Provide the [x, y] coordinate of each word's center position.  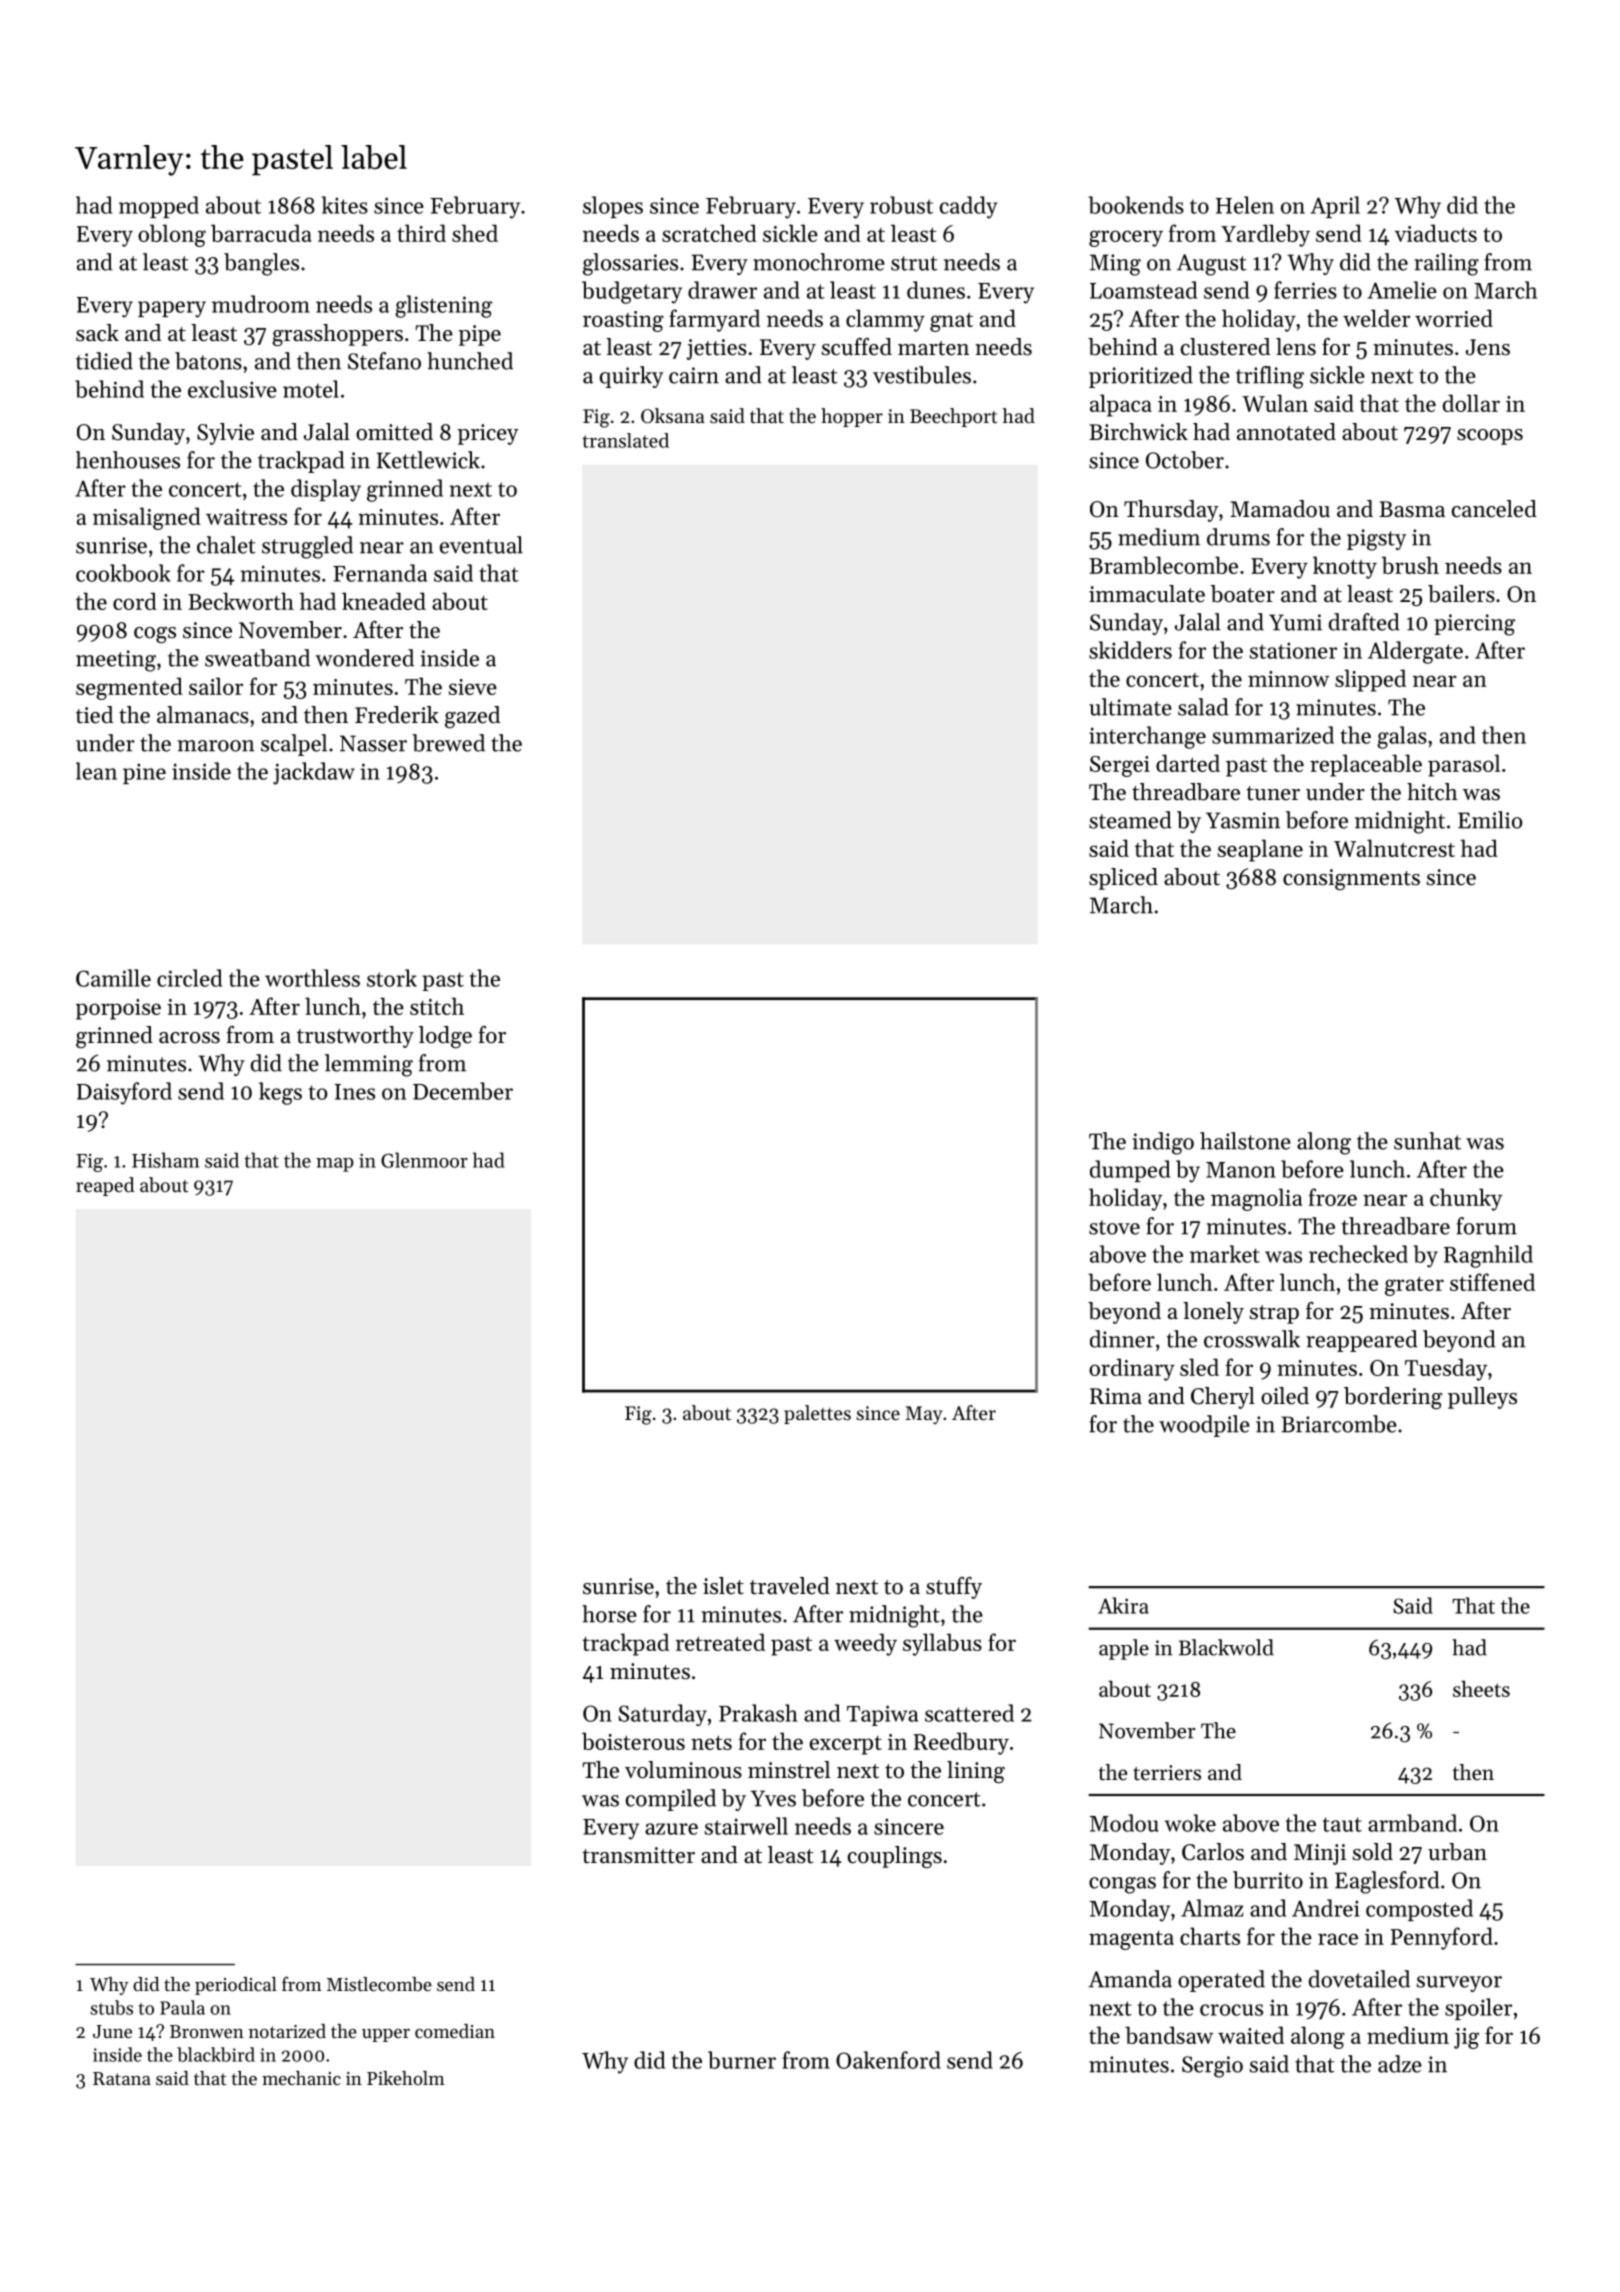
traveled [790, 1586]
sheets [1481, 1688]
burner [742, 2060]
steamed [1130, 820]
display [326, 490]
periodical [236, 1986]
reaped [105, 1186]
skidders [1130, 650]
